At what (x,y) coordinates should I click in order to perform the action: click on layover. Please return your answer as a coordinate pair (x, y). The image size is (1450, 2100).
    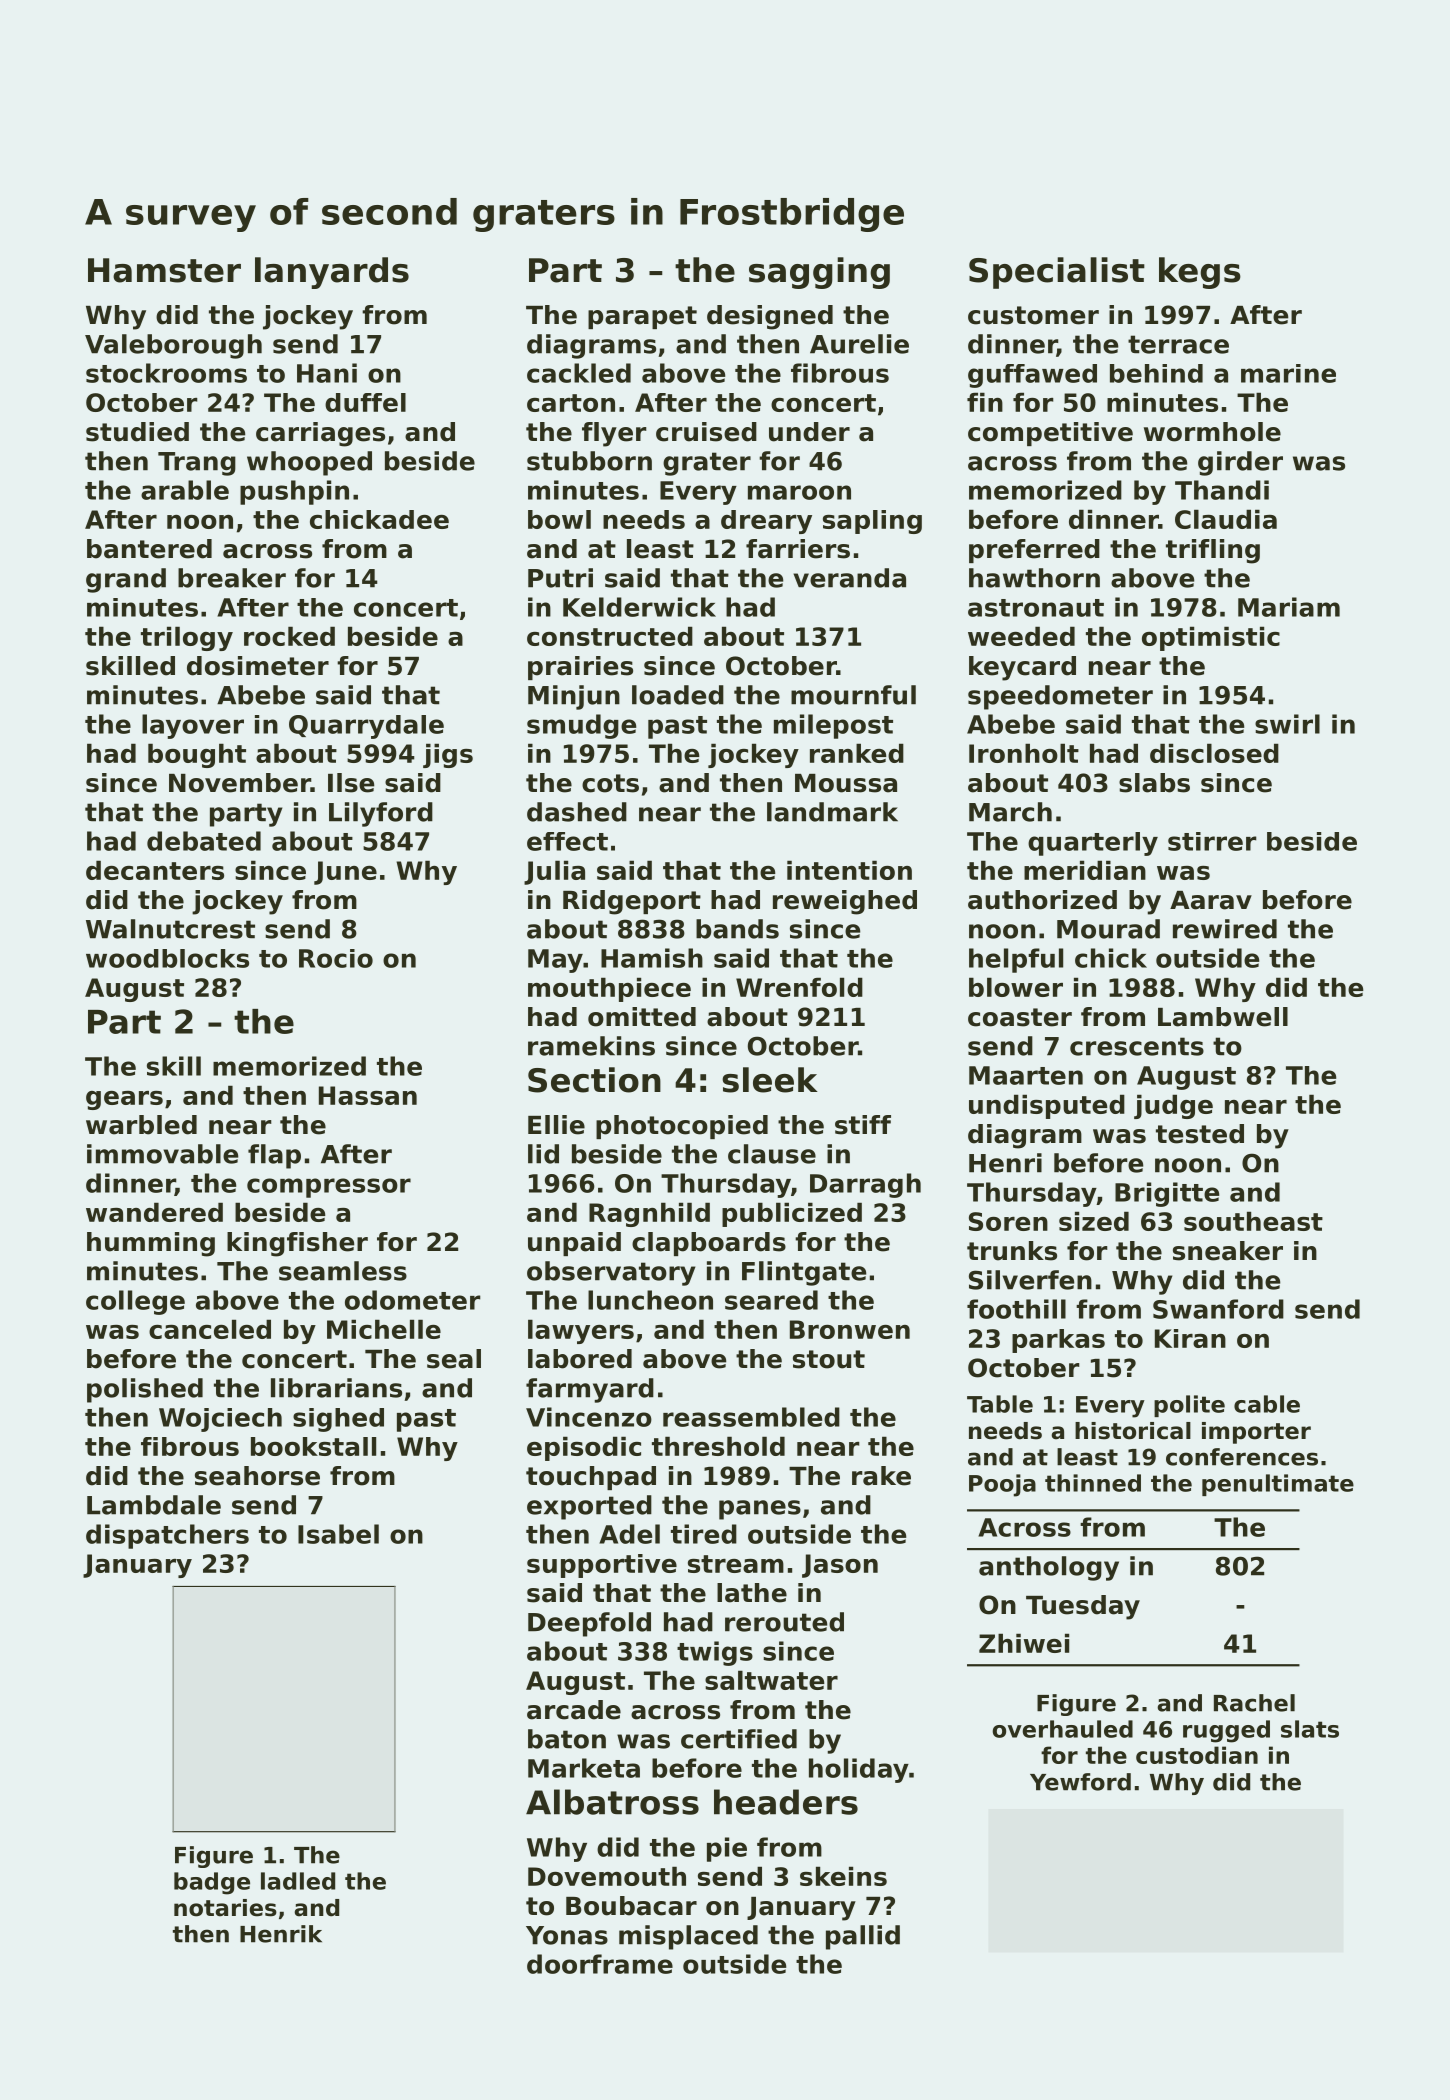
    Looking at the image, I should click on (193, 726).
